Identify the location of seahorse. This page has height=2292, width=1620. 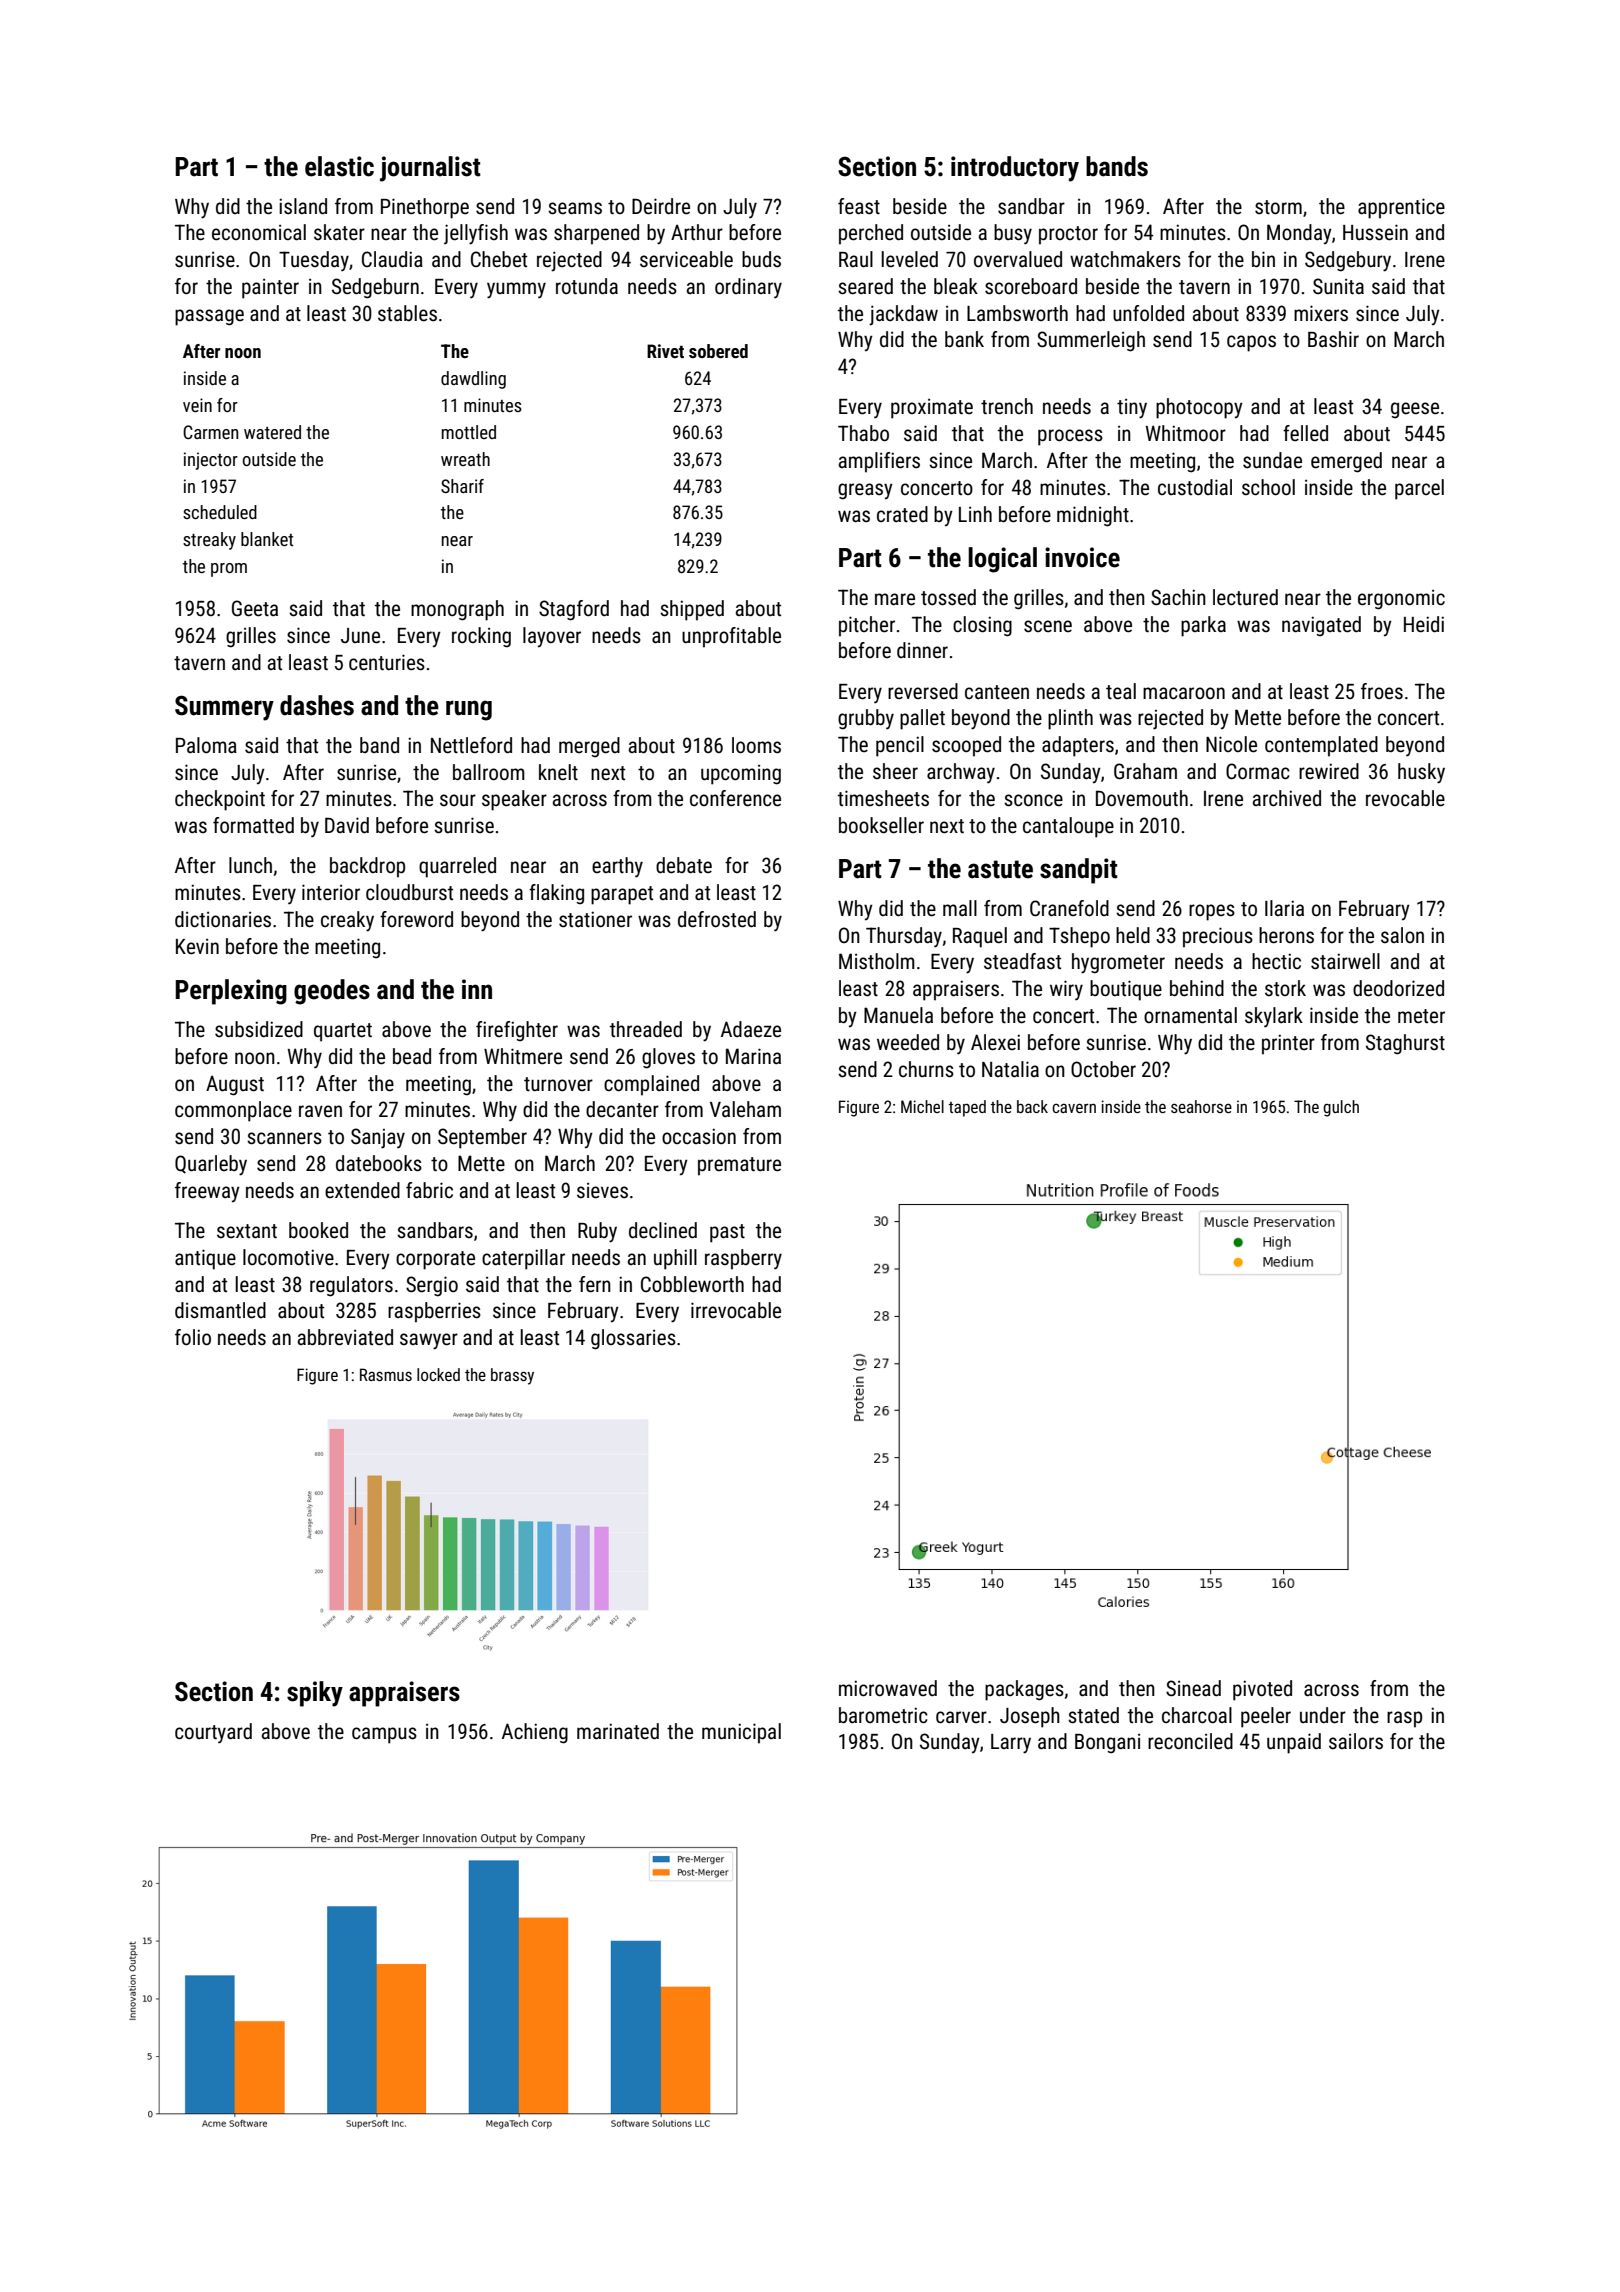
(1201, 1106).
